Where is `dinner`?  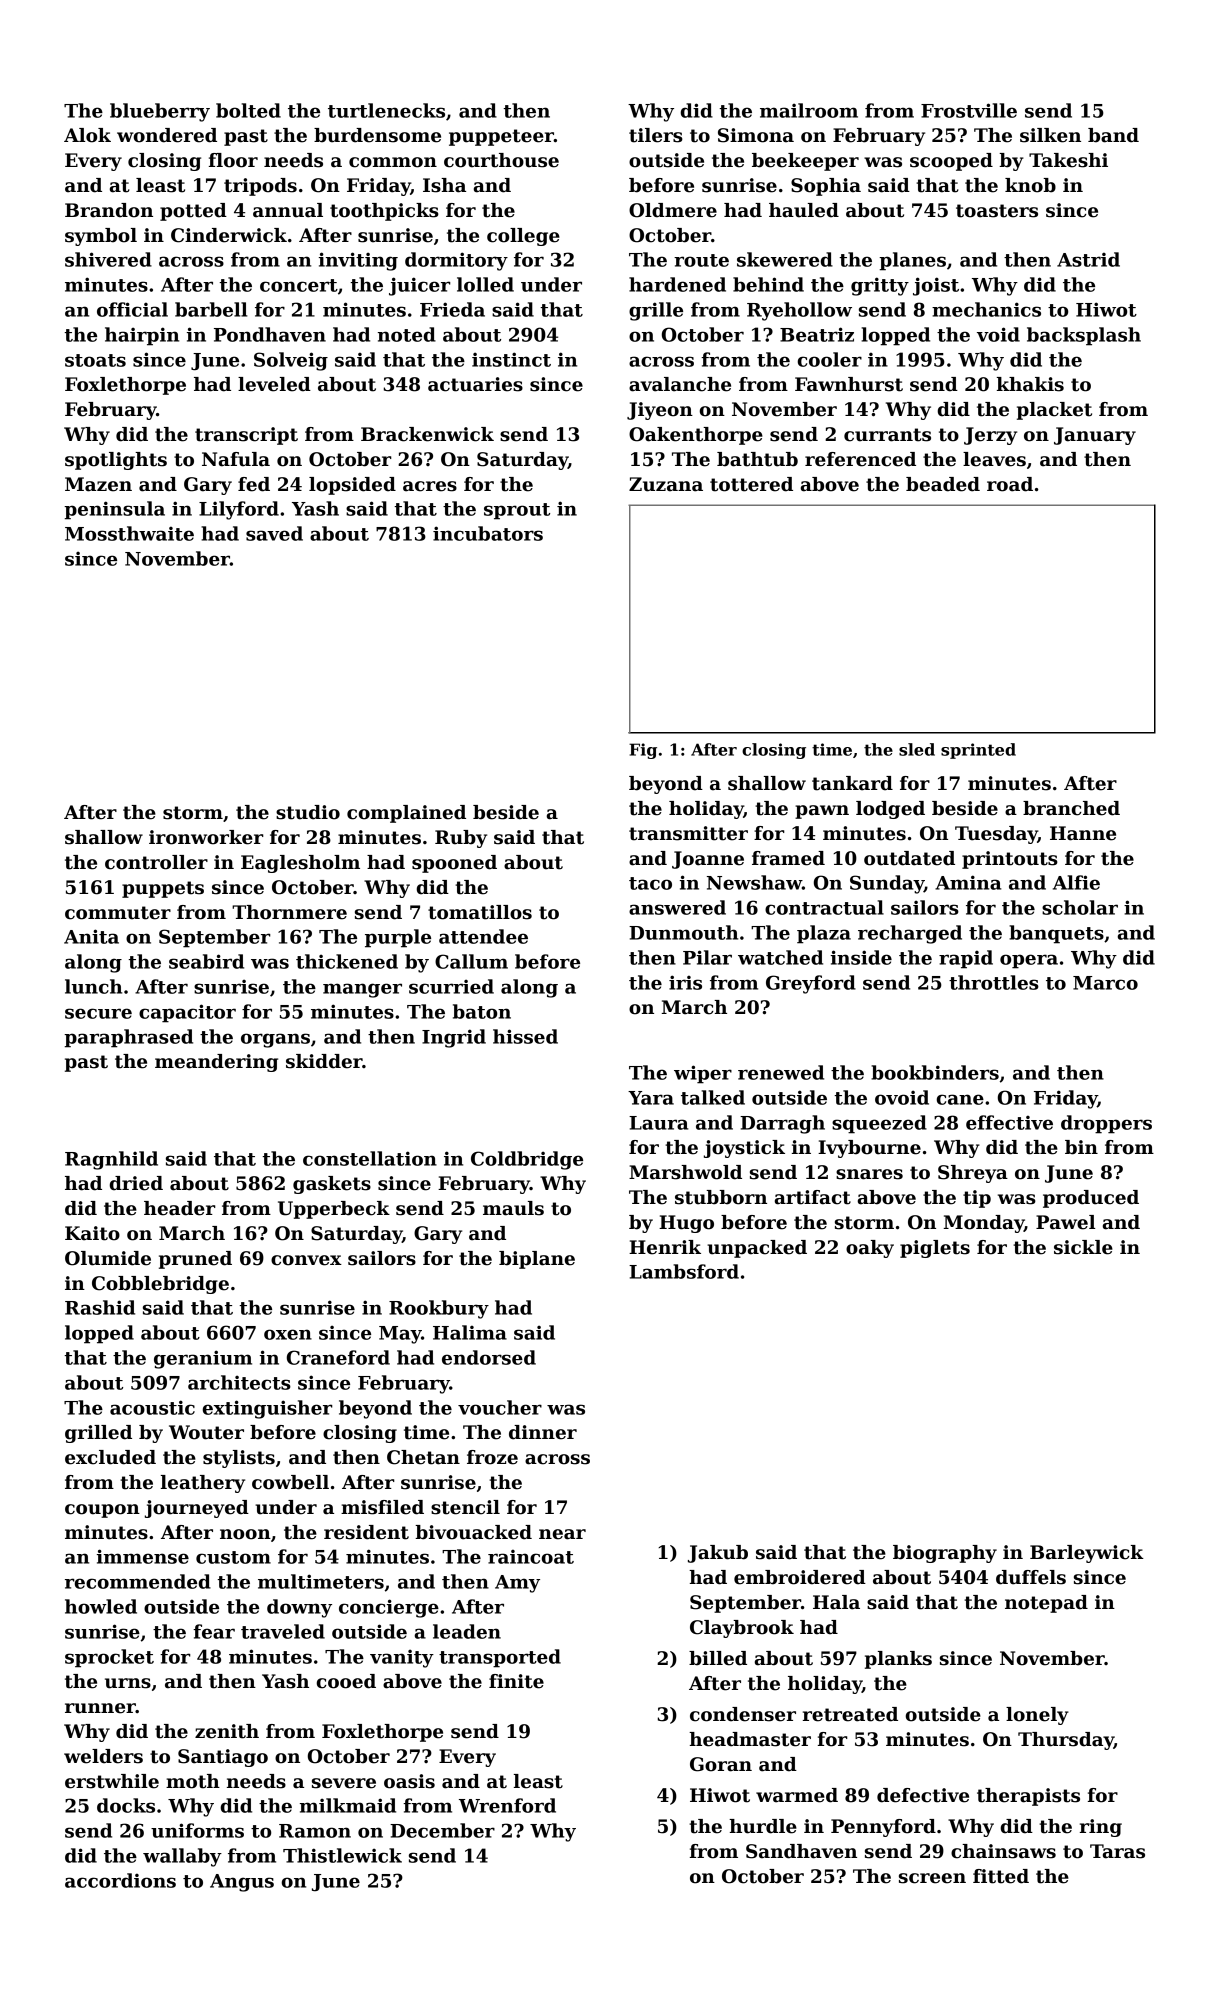
dinner is located at coordinates (543, 1432).
